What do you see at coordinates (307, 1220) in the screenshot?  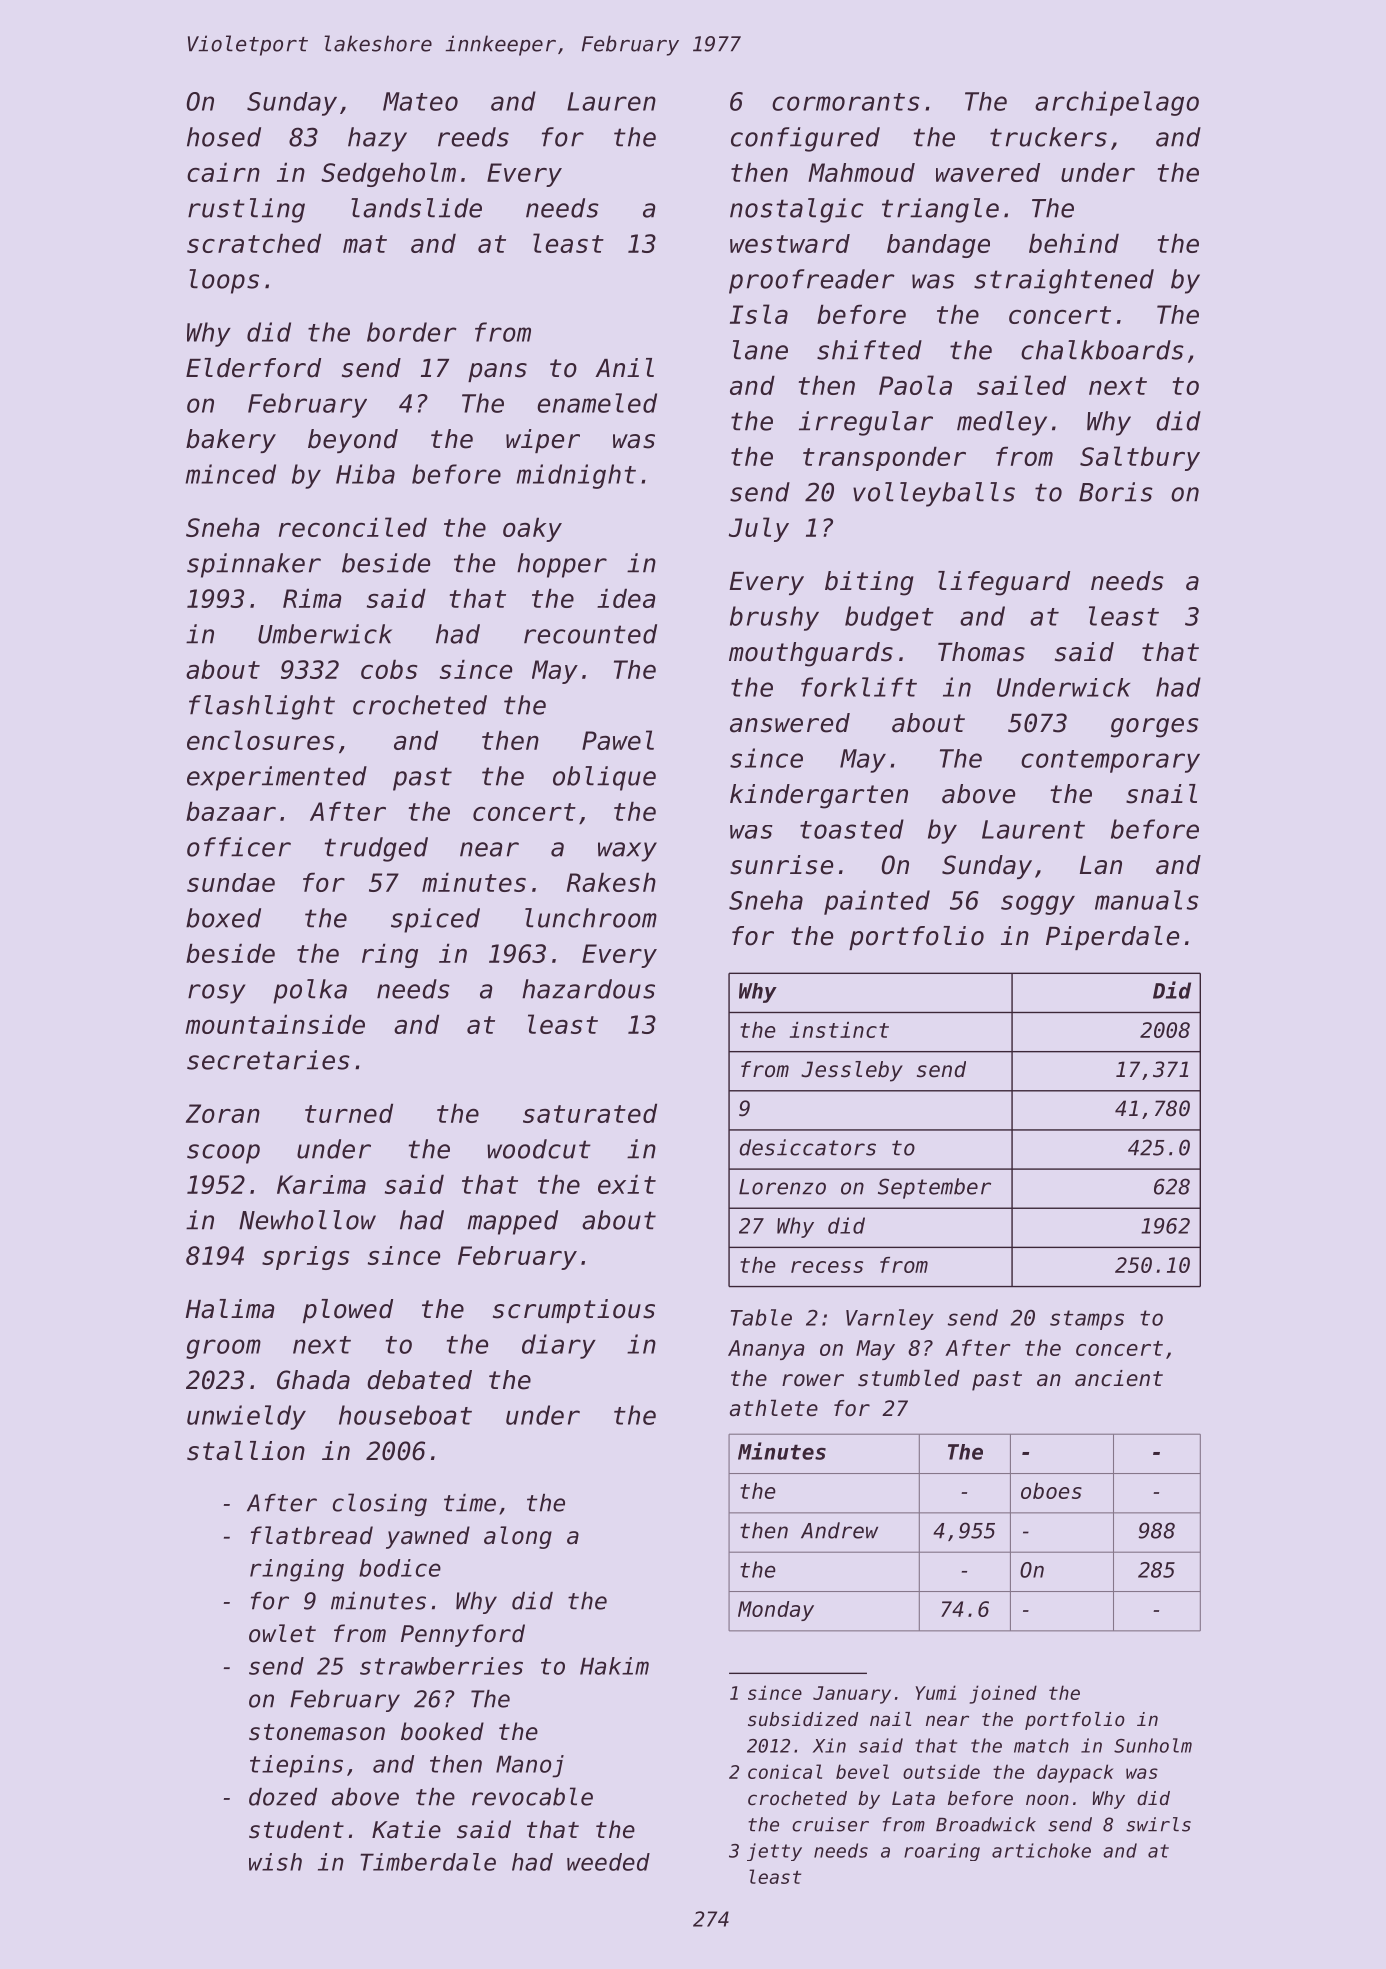 I see `Newhollow` at bounding box center [307, 1220].
